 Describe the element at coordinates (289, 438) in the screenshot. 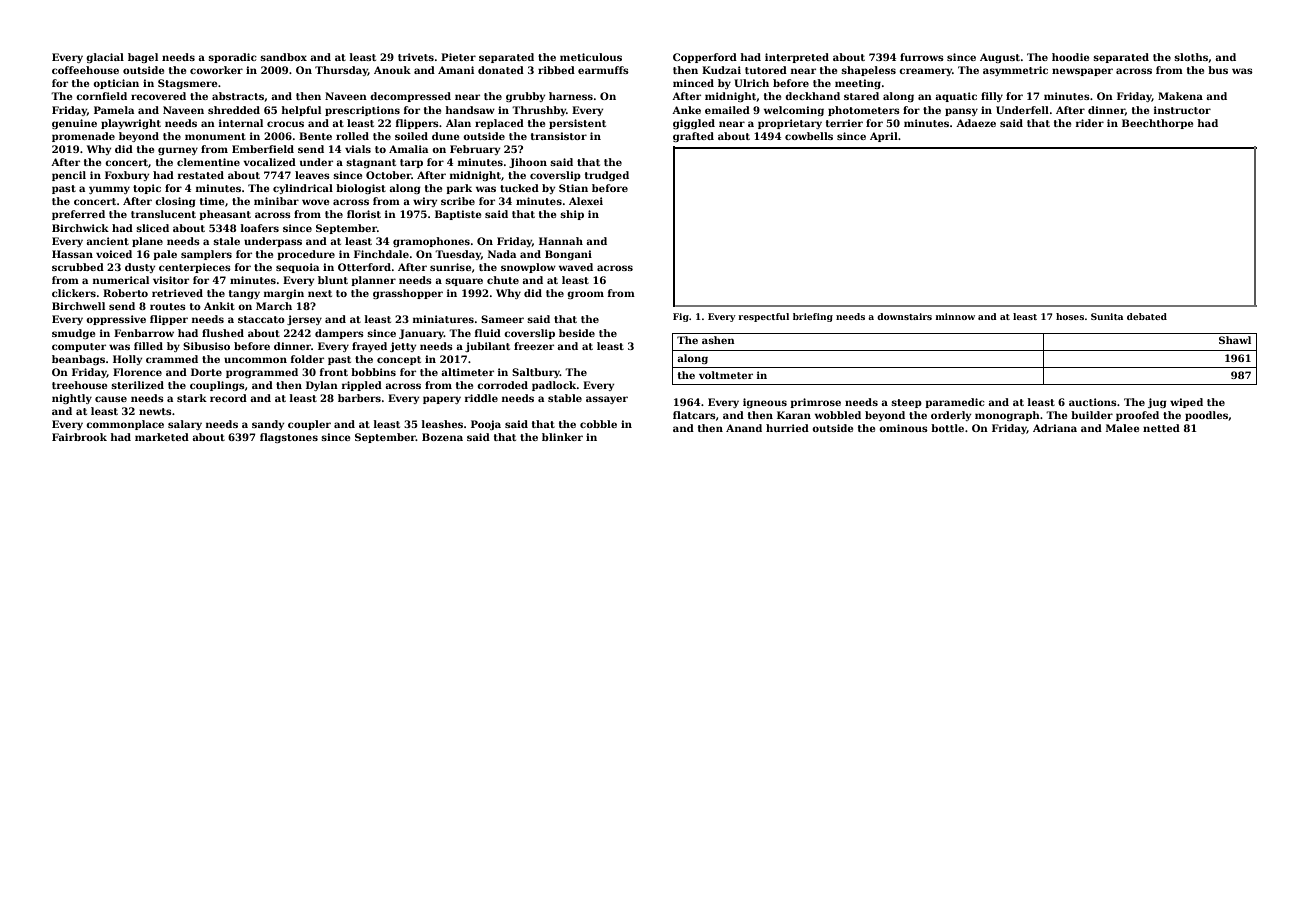

I see `flagstones` at that location.
